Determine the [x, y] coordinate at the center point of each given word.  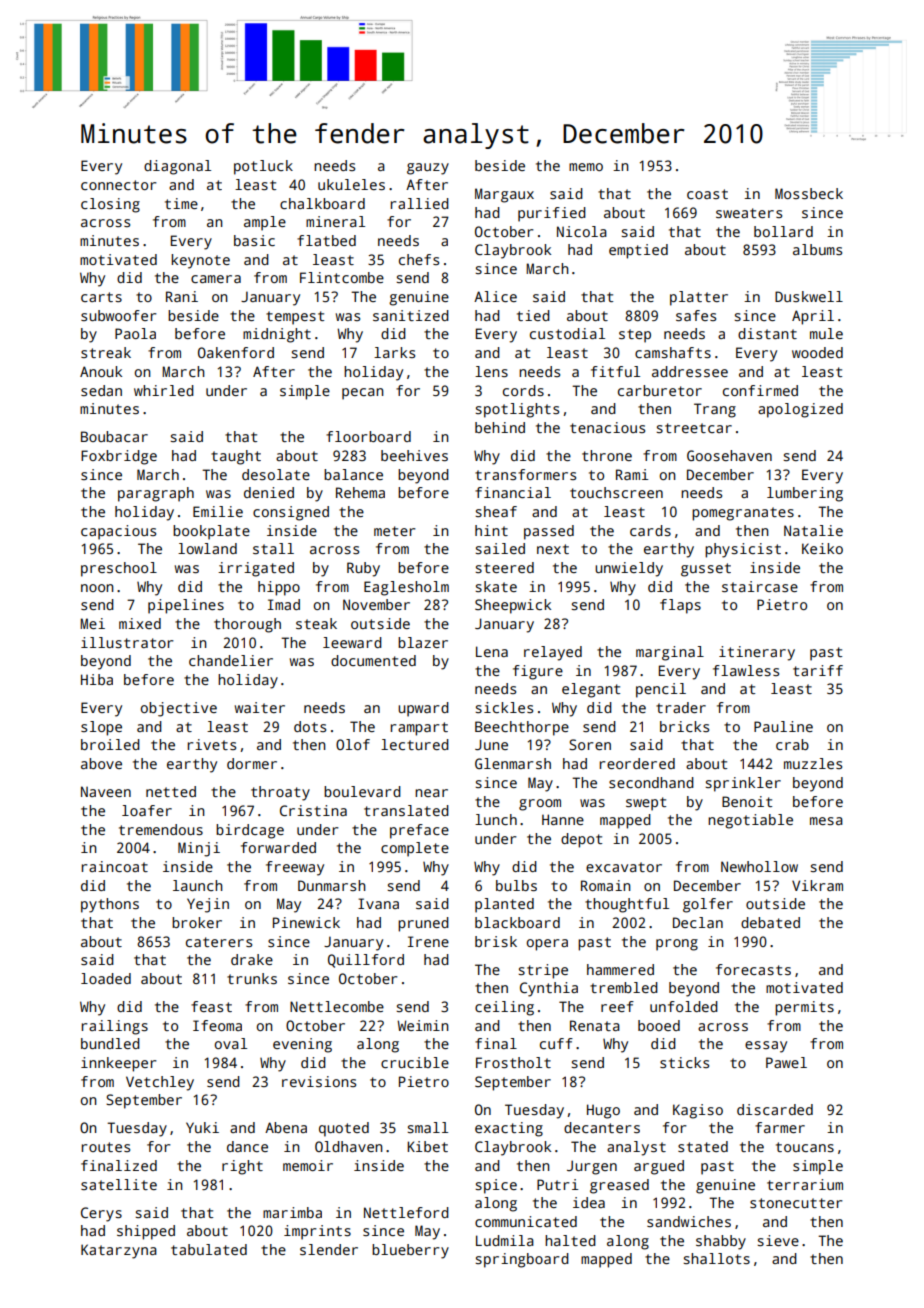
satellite [119, 1184]
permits [804, 1008]
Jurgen [592, 1167]
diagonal [177, 167]
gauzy [428, 169]
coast [707, 194]
